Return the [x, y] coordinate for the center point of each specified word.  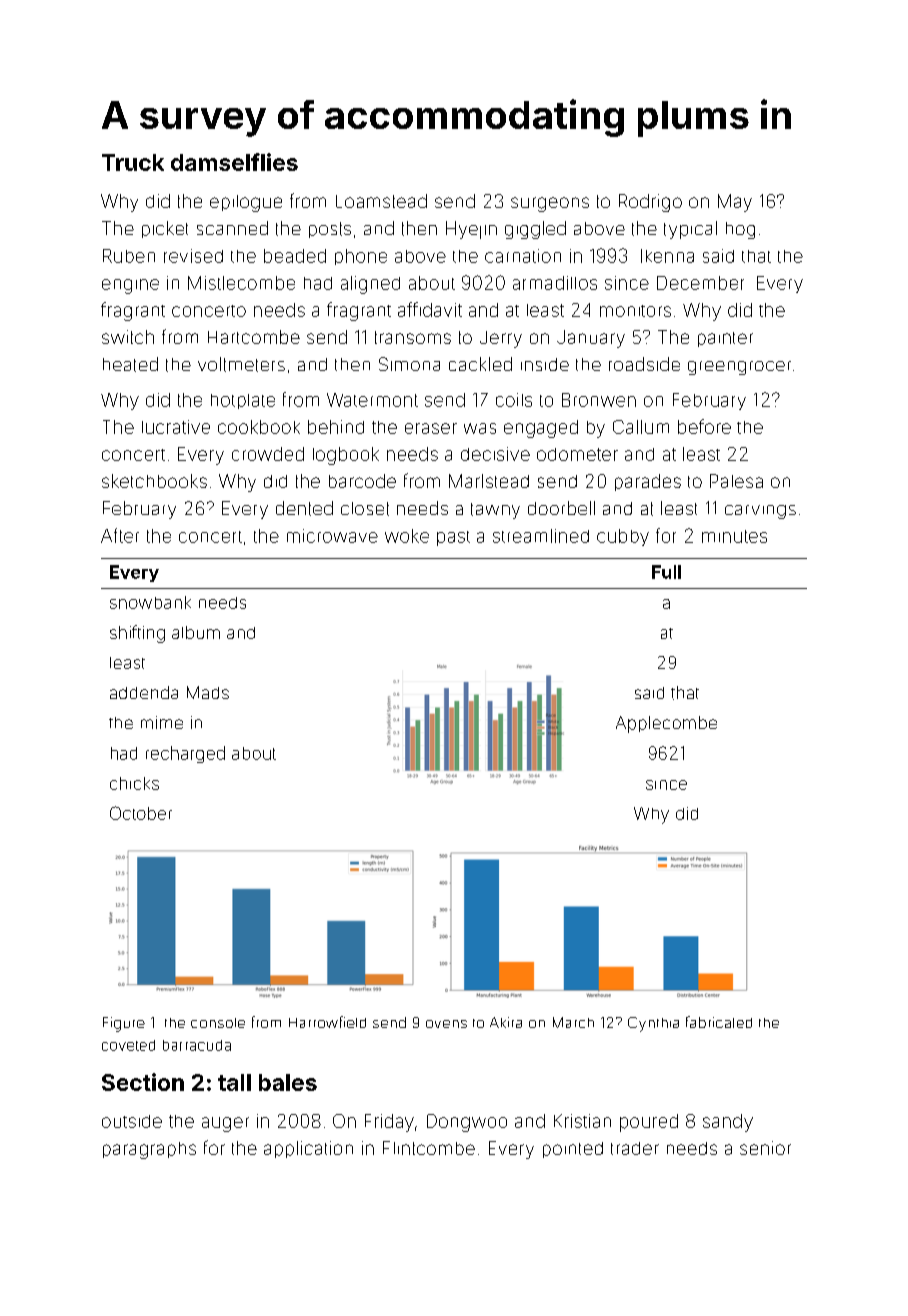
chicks [134, 783]
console [218, 1023]
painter [725, 339]
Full [666, 572]
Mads [208, 692]
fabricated [719, 1022]
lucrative [176, 427]
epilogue [246, 203]
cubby [623, 537]
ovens [446, 1024]
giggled [535, 230]
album [196, 632]
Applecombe [666, 724]
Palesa [736, 481]
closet [365, 509]
